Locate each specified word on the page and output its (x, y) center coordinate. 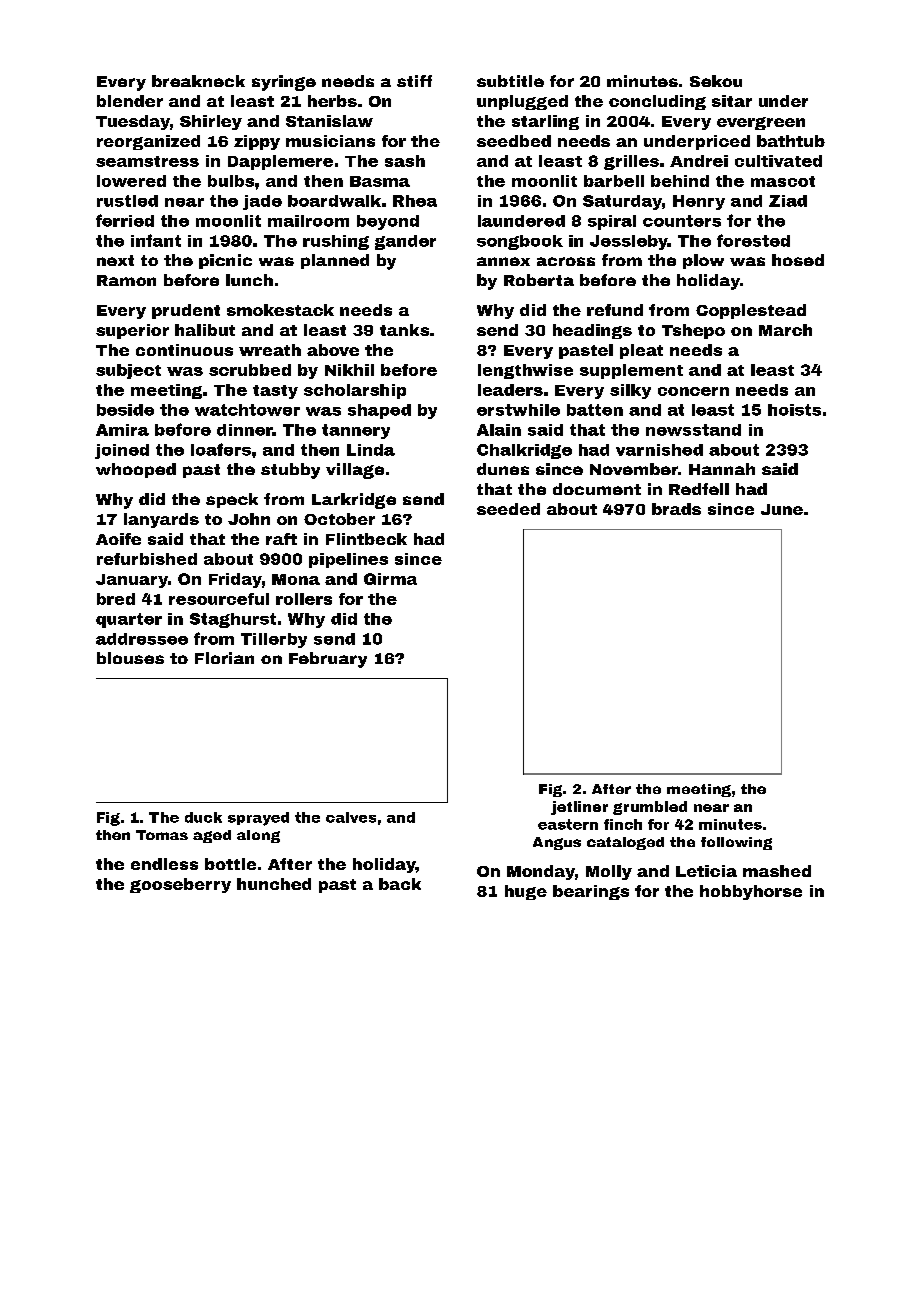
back (400, 884)
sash (405, 161)
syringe (284, 83)
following (736, 843)
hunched (274, 884)
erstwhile (518, 410)
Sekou (716, 81)
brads (676, 509)
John (249, 519)
